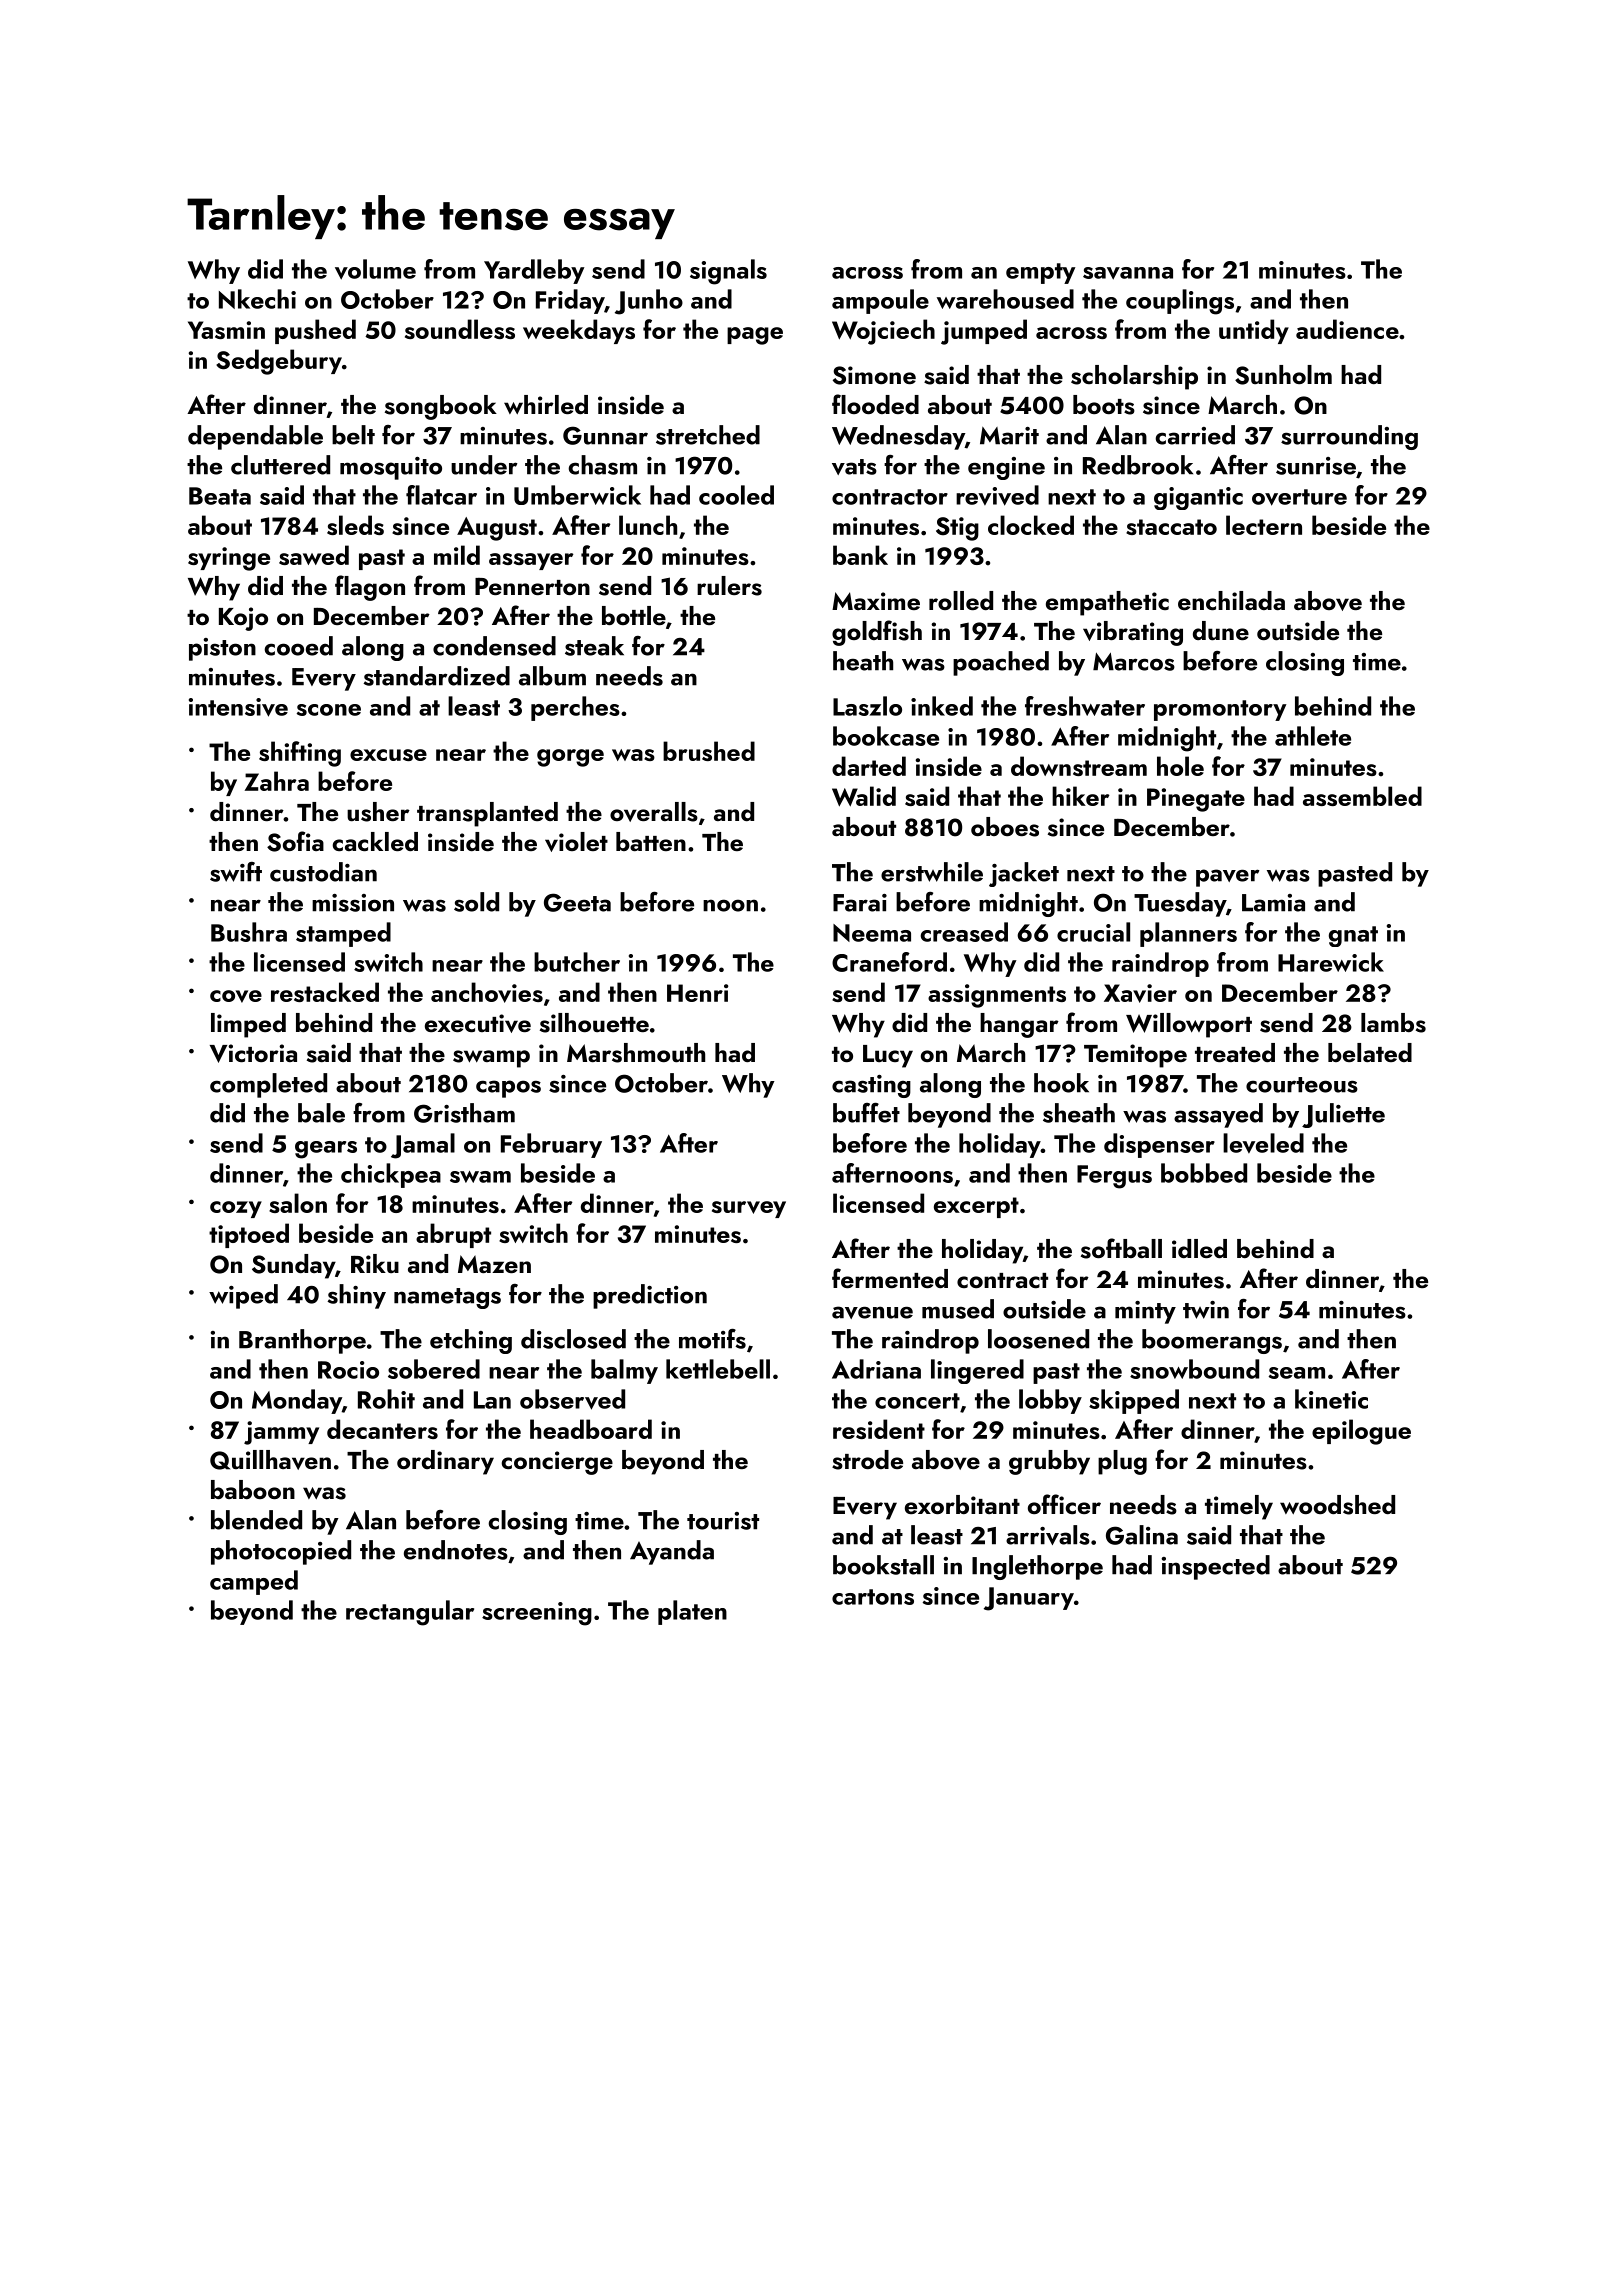  What do you see at coordinates (880, 301) in the screenshot?
I see `ampoule` at bounding box center [880, 301].
